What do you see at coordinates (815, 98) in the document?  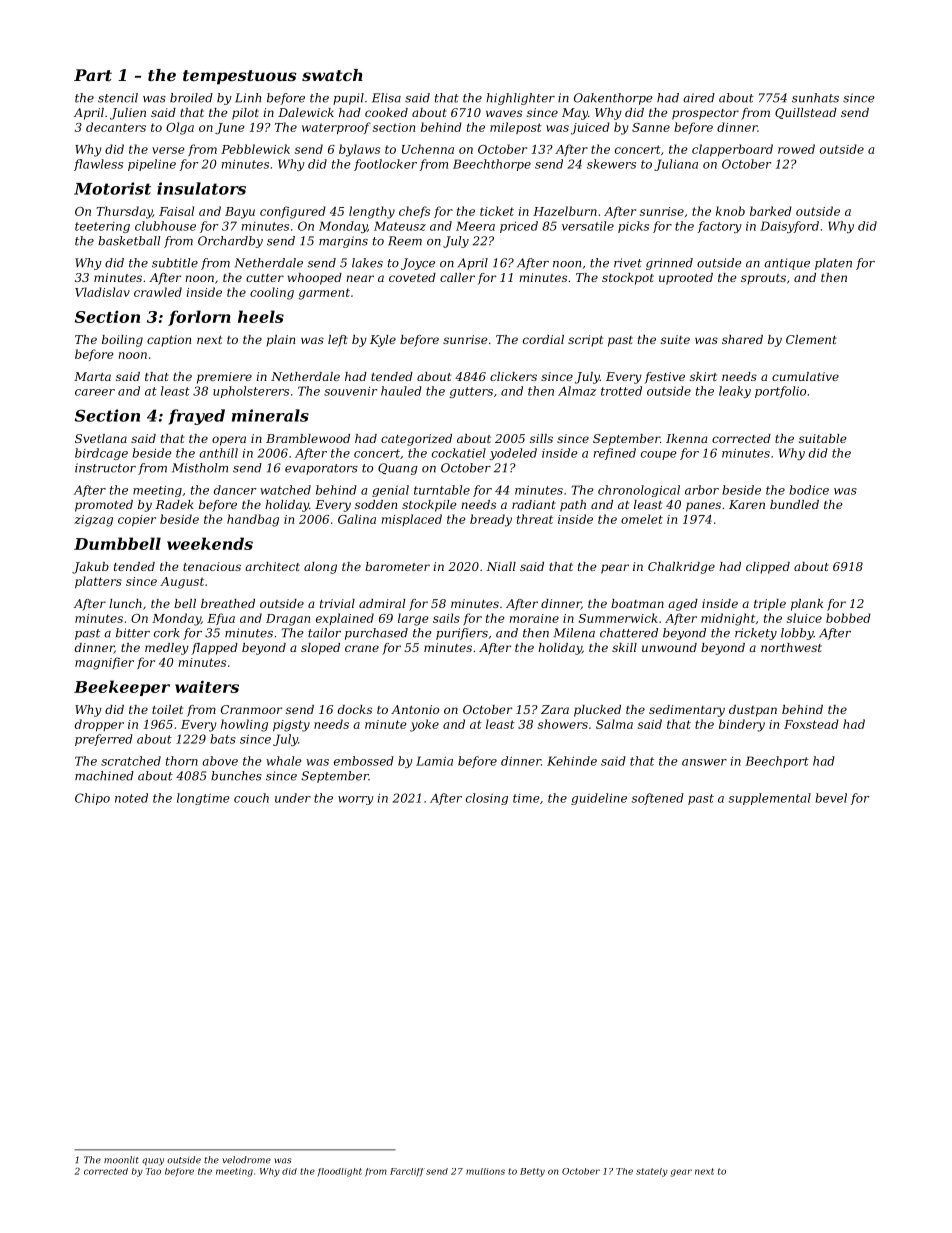 I see `sunhats` at bounding box center [815, 98].
